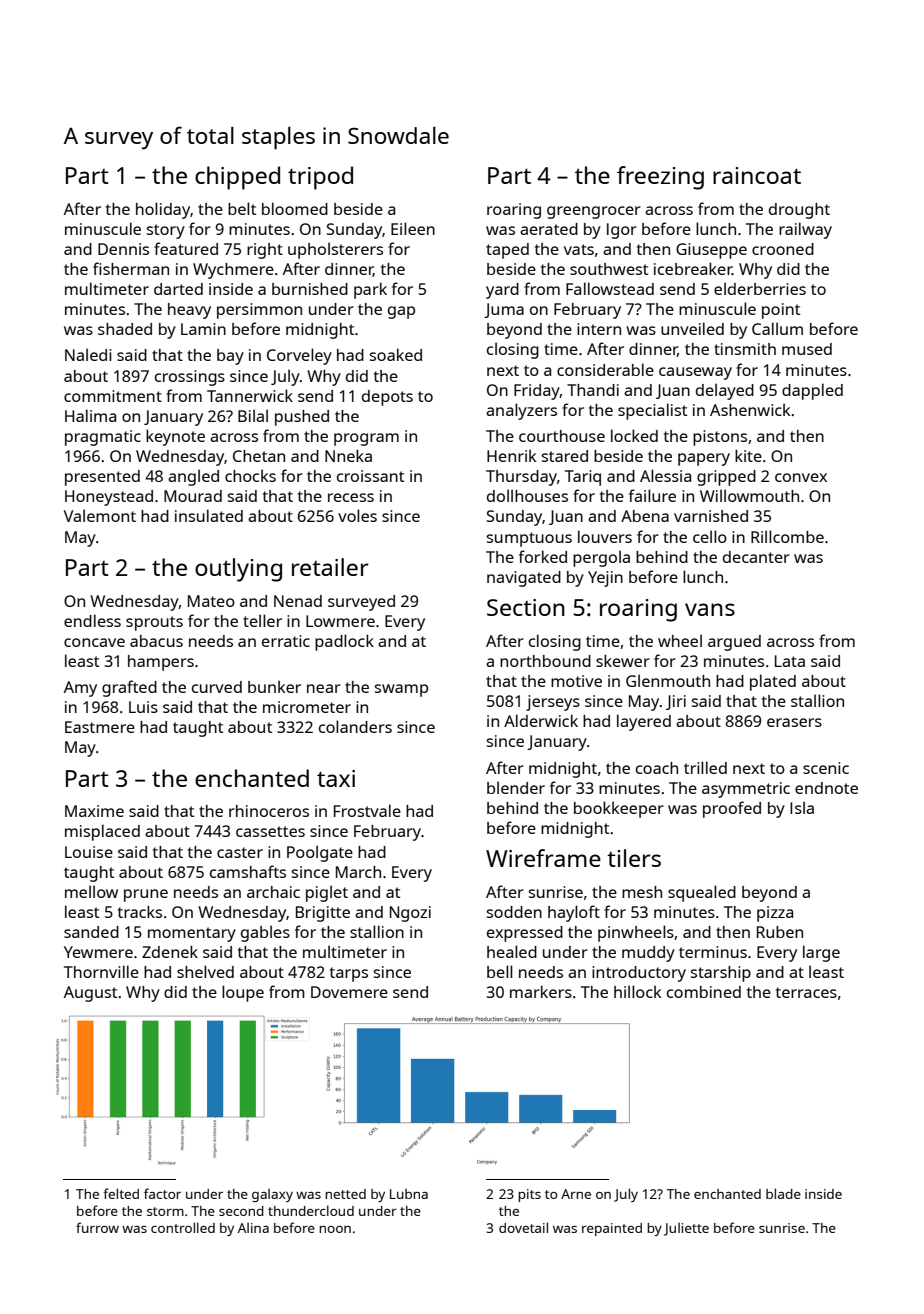  What do you see at coordinates (163, 210) in the screenshot?
I see `holiday` at bounding box center [163, 210].
